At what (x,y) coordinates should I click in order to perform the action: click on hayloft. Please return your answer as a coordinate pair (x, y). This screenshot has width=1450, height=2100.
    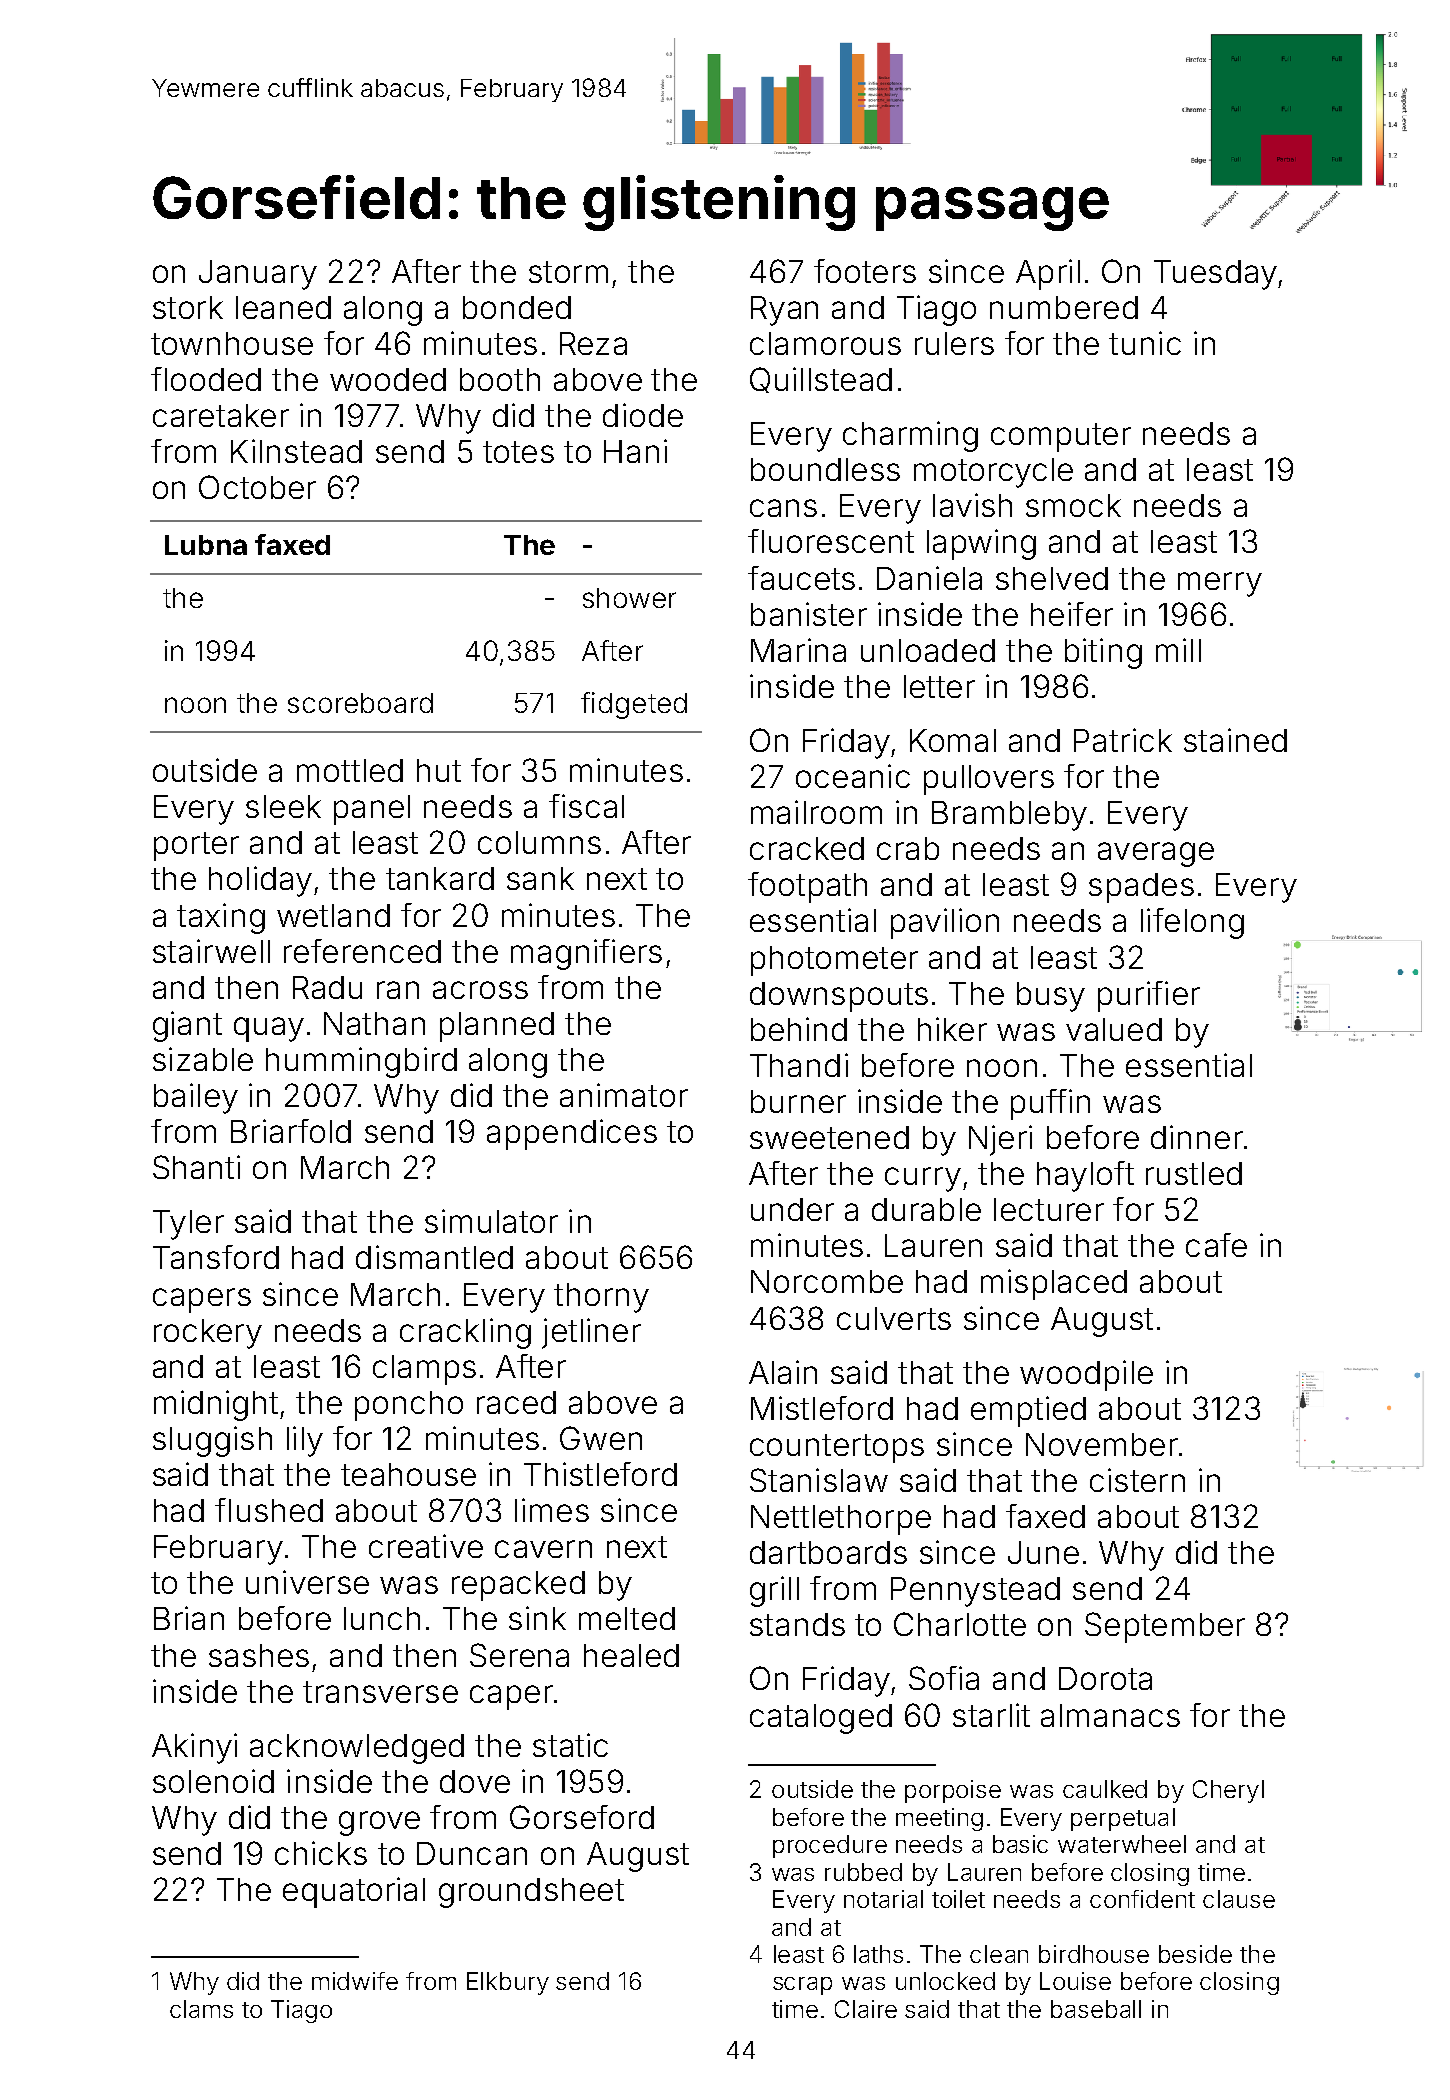
    Looking at the image, I should click on (1085, 1176).
